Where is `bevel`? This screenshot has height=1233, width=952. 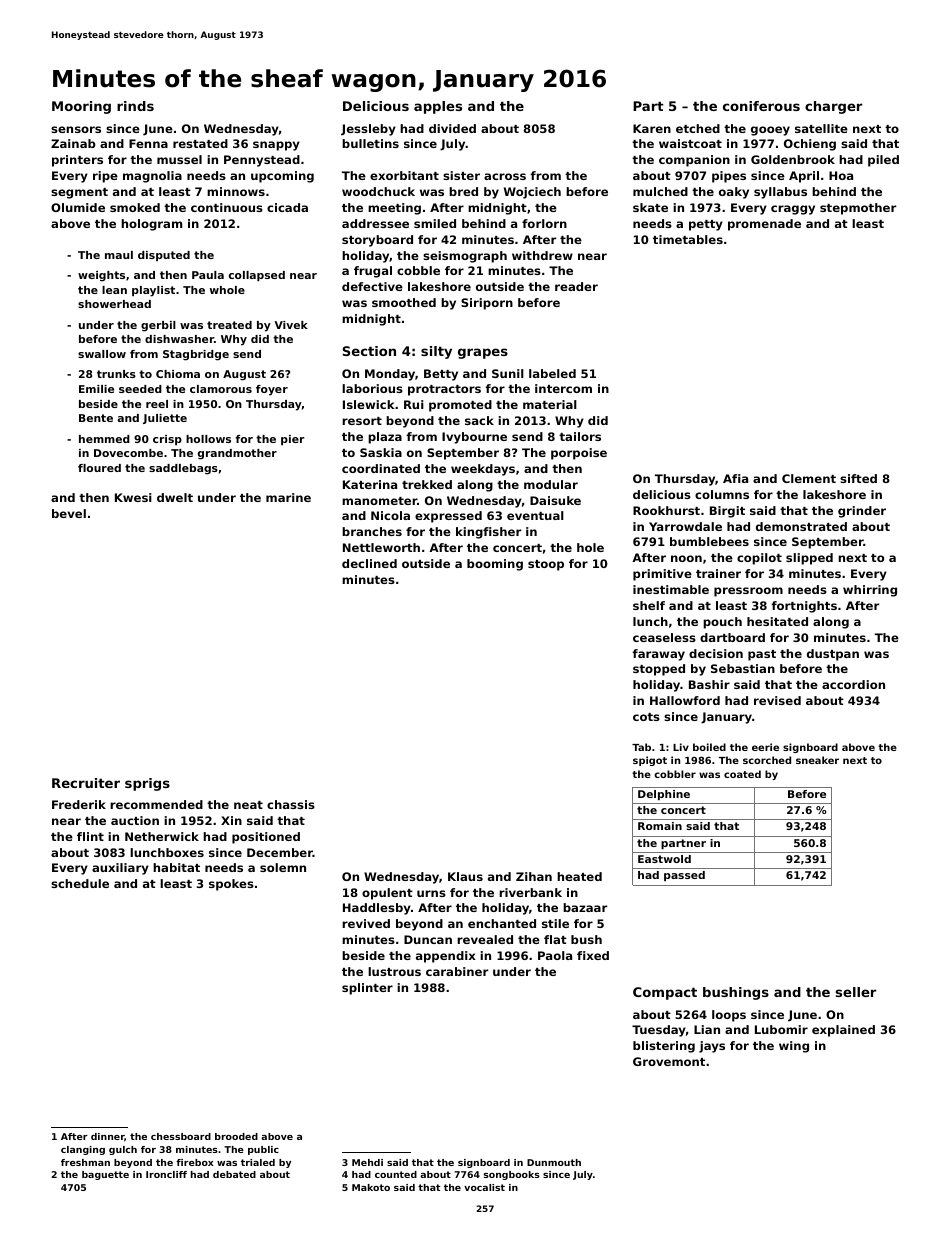
bevel is located at coordinates (69, 513).
